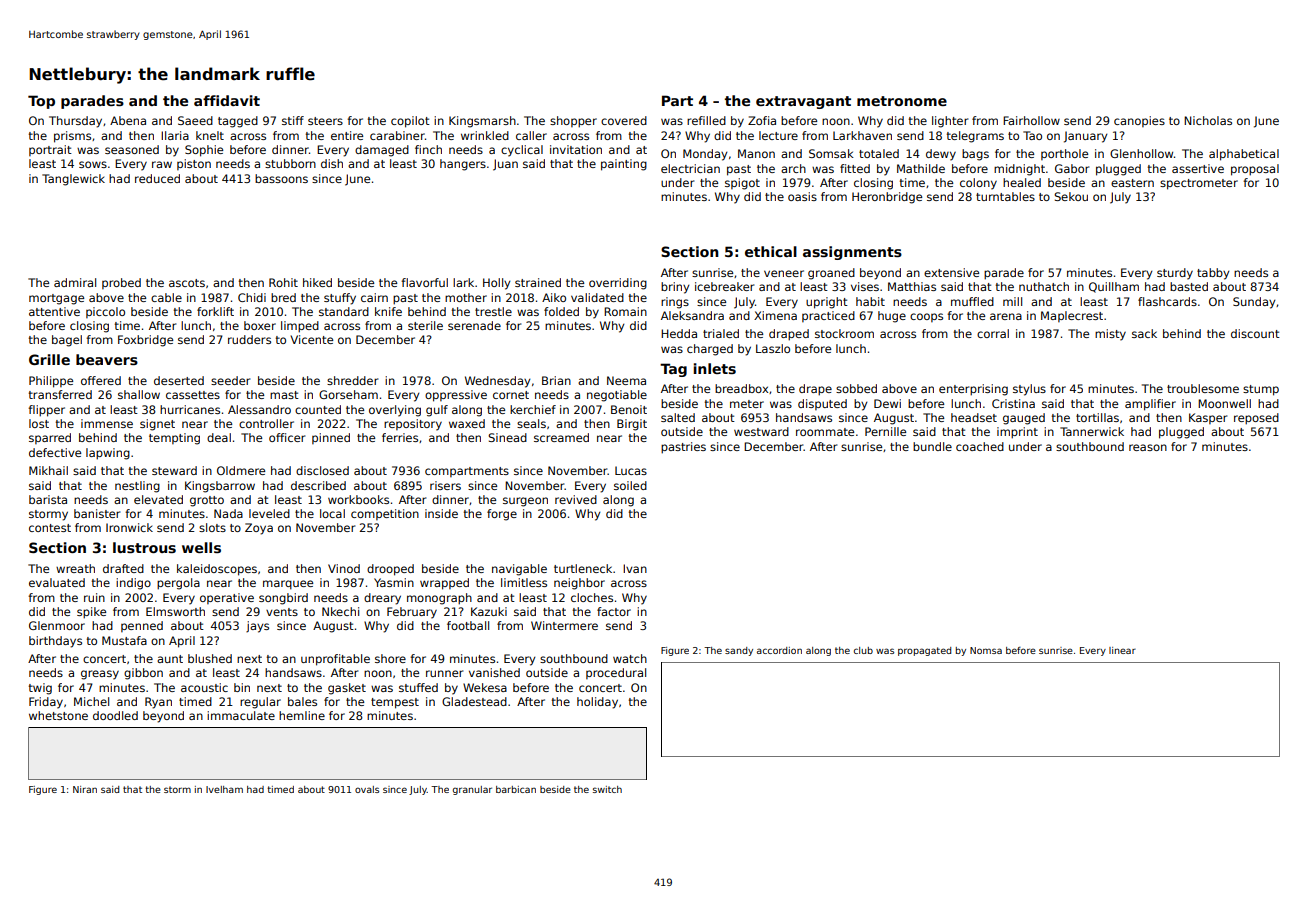 The image size is (1308, 924). Describe the element at coordinates (94, 597) in the screenshot. I see `ruin` at that location.
